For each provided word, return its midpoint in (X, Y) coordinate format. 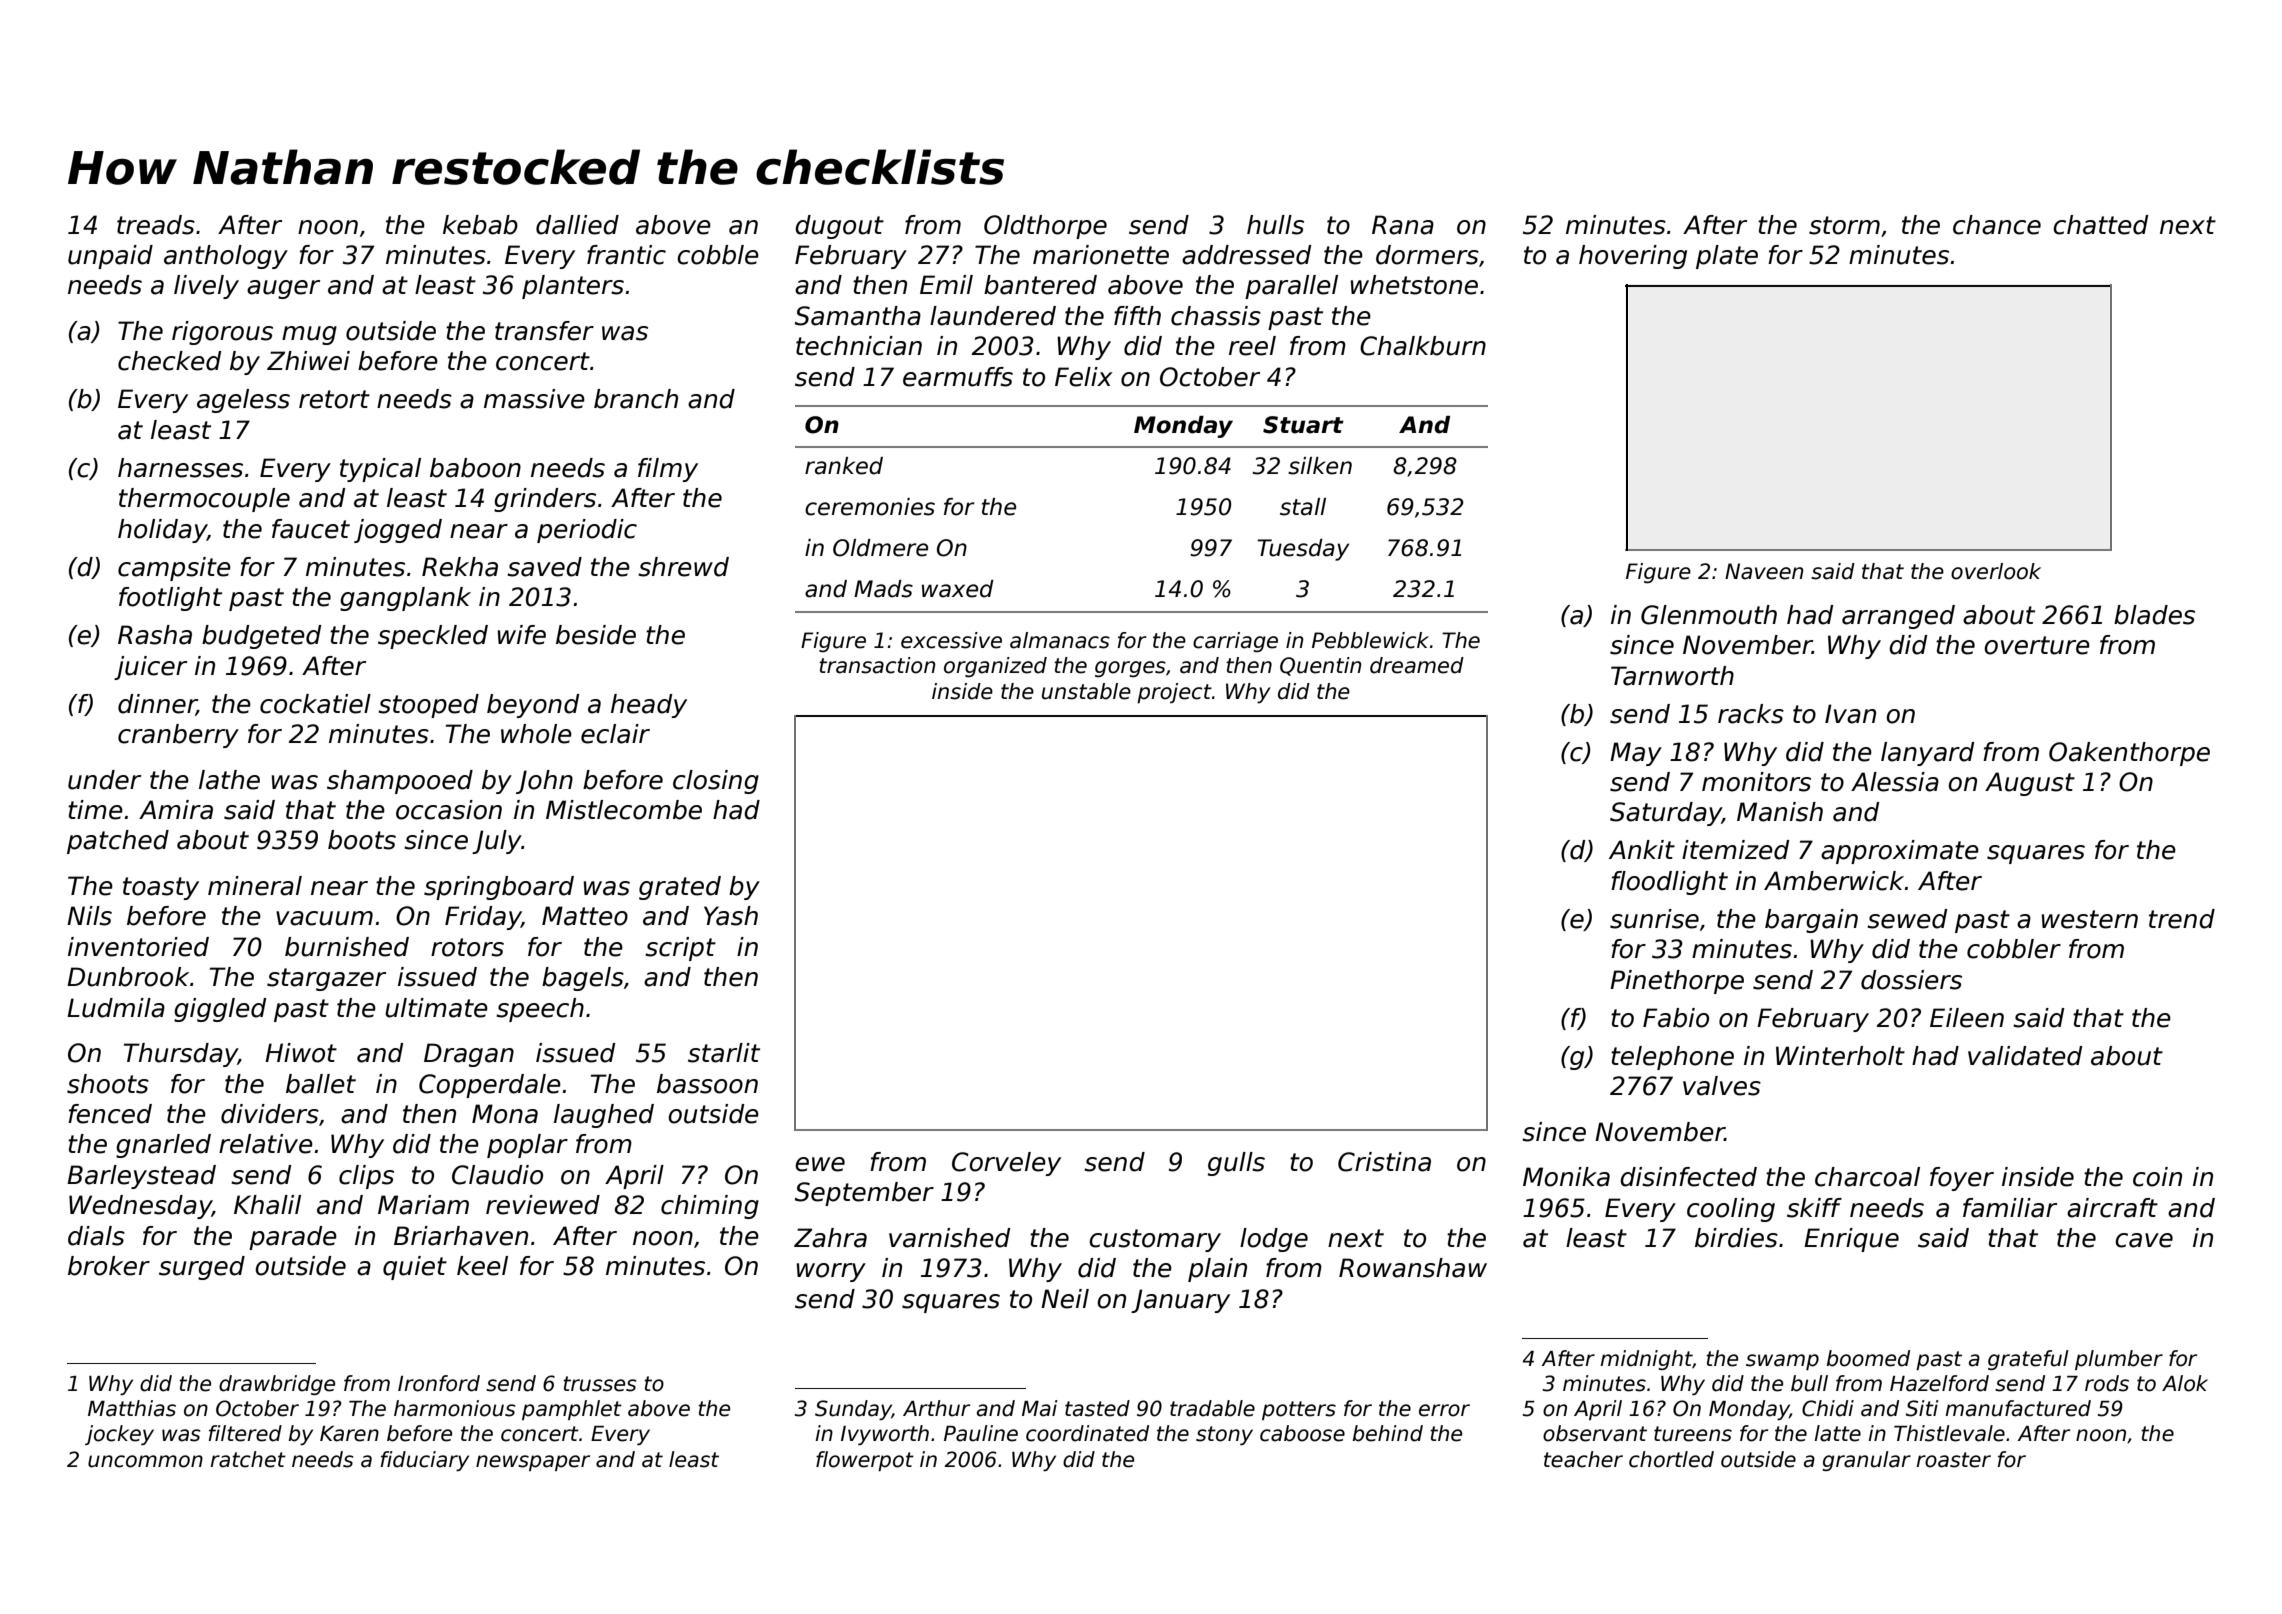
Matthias (132, 1408)
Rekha (460, 567)
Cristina (1384, 1162)
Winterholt (1840, 1056)
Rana (1403, 225)
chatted (2100, 225)
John (544, 782)
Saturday (1666, 814)
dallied (577, 225)
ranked (844, 466)
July (497, 842)
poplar (527, 1146)
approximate (1900, 852)
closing (716, 782)
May (1636, 754)
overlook (1996, 571)
